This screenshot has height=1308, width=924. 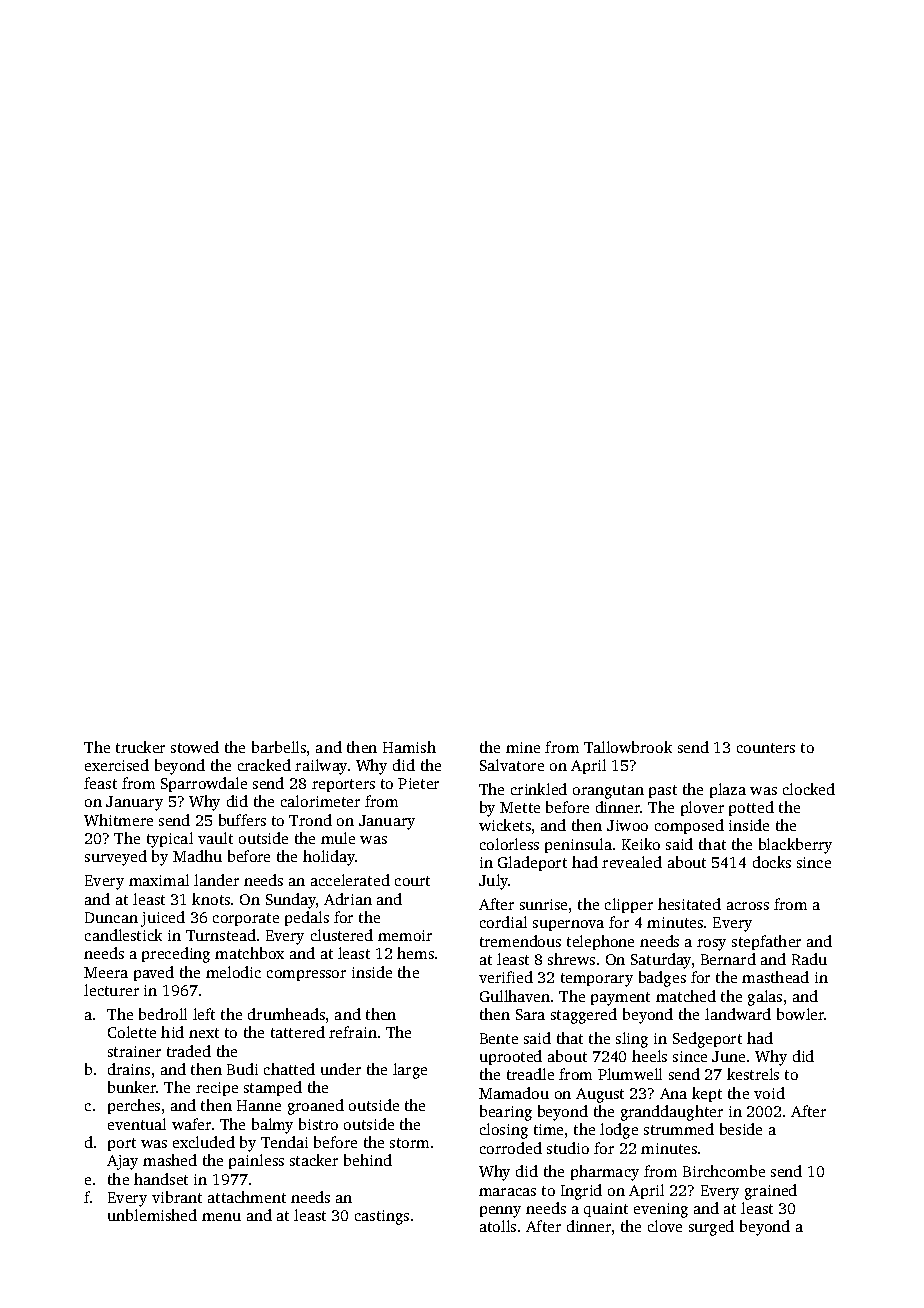 What do you see at coordinates (711, 1228) in the screenshot?
I see `surged` at bounding box center [711, 1228].
